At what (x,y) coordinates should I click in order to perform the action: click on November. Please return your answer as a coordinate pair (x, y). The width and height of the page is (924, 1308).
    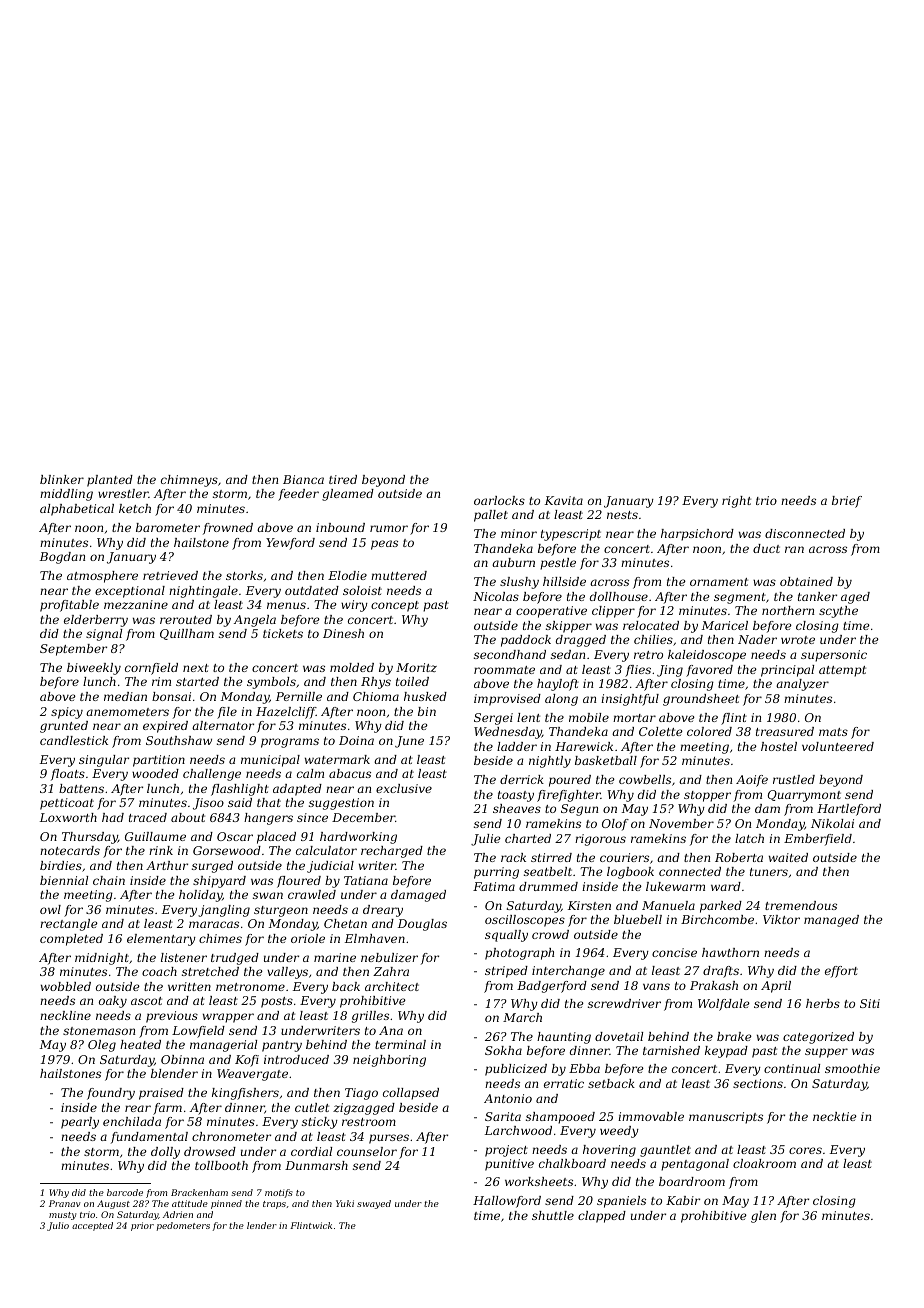
    Looking at the image, I should click on (681, 823).
